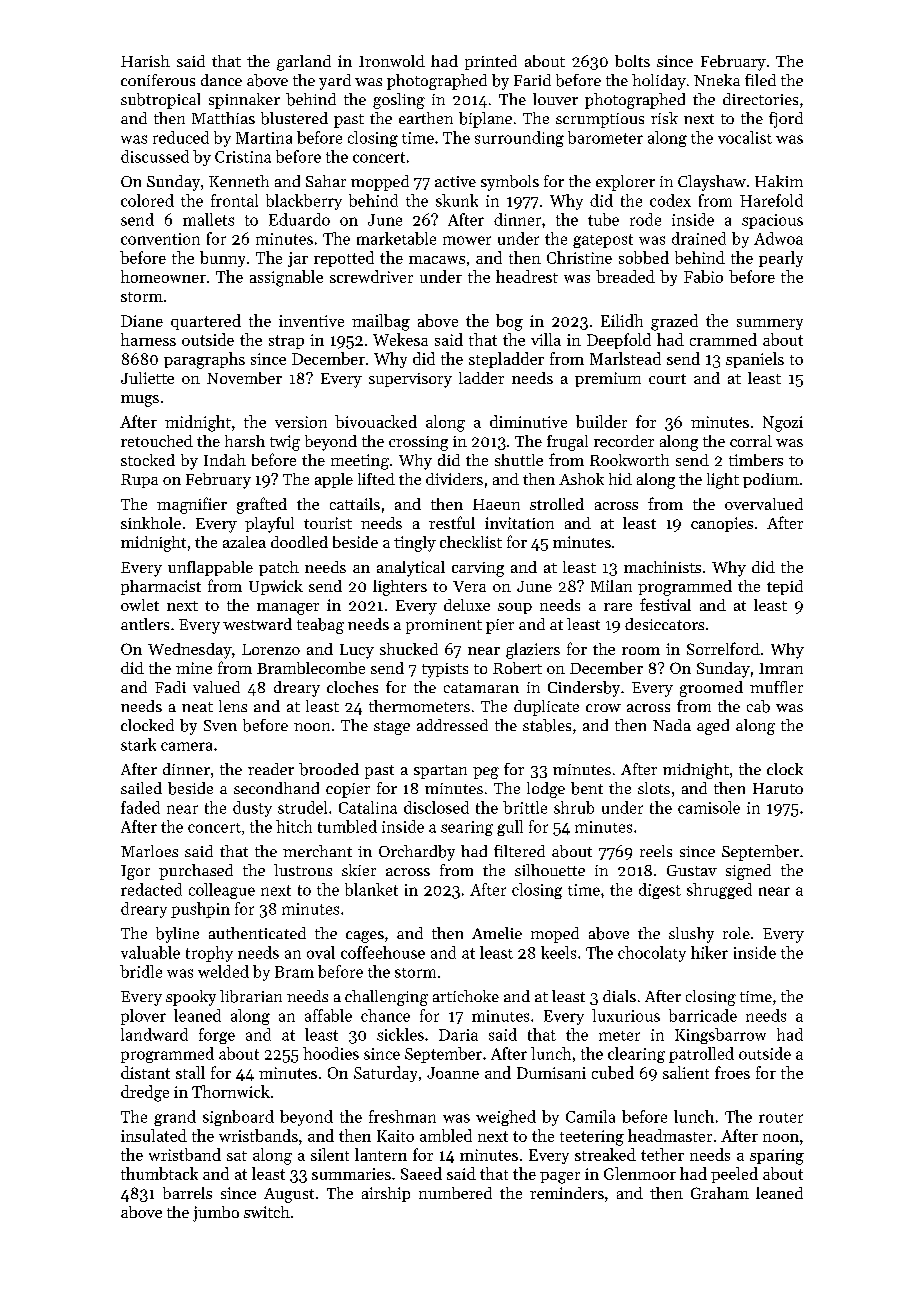 Image resolution: width=924 pixels, height=1308 pixels. Describe the element at coordinates (440, 772) in the image. I see `spartan` at that location.
